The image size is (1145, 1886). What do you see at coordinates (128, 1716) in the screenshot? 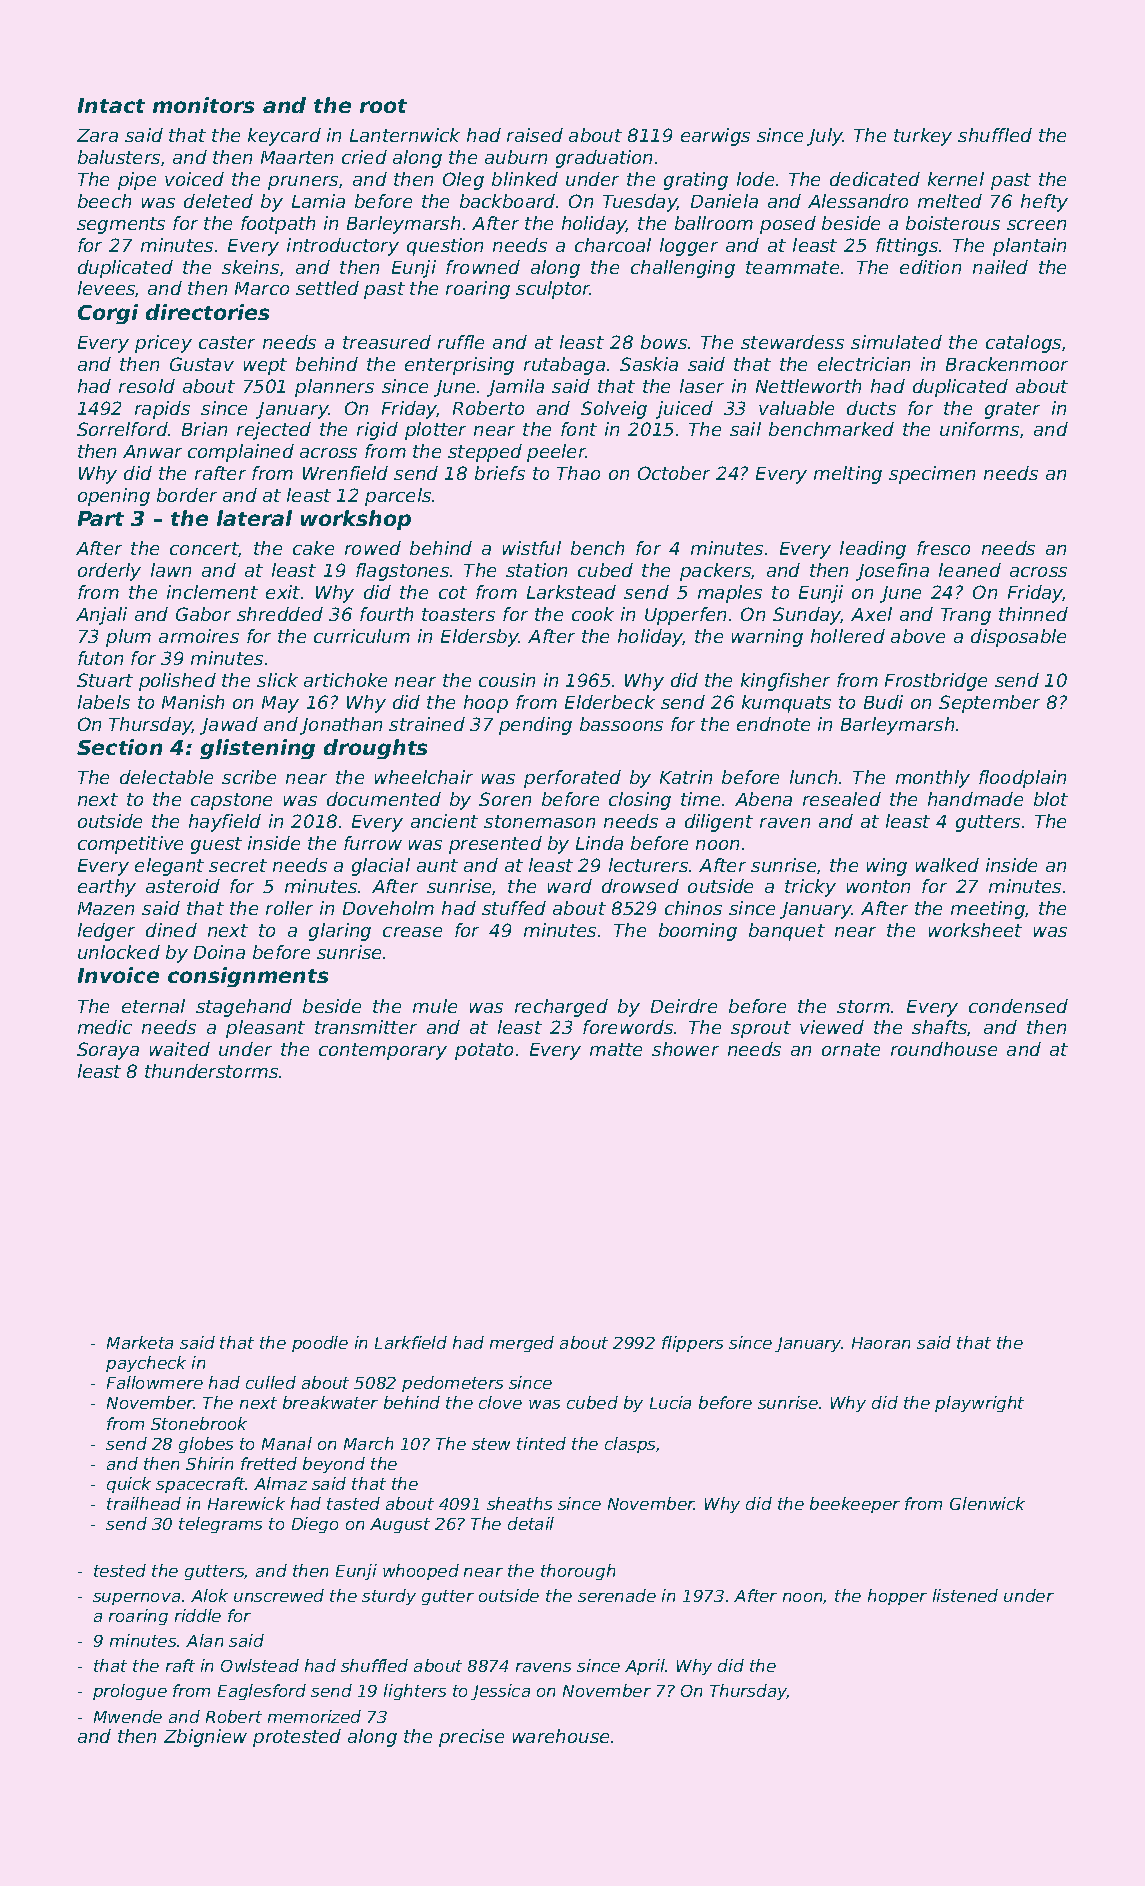
I see `Mwende` at bounding box center [128, 1716].
